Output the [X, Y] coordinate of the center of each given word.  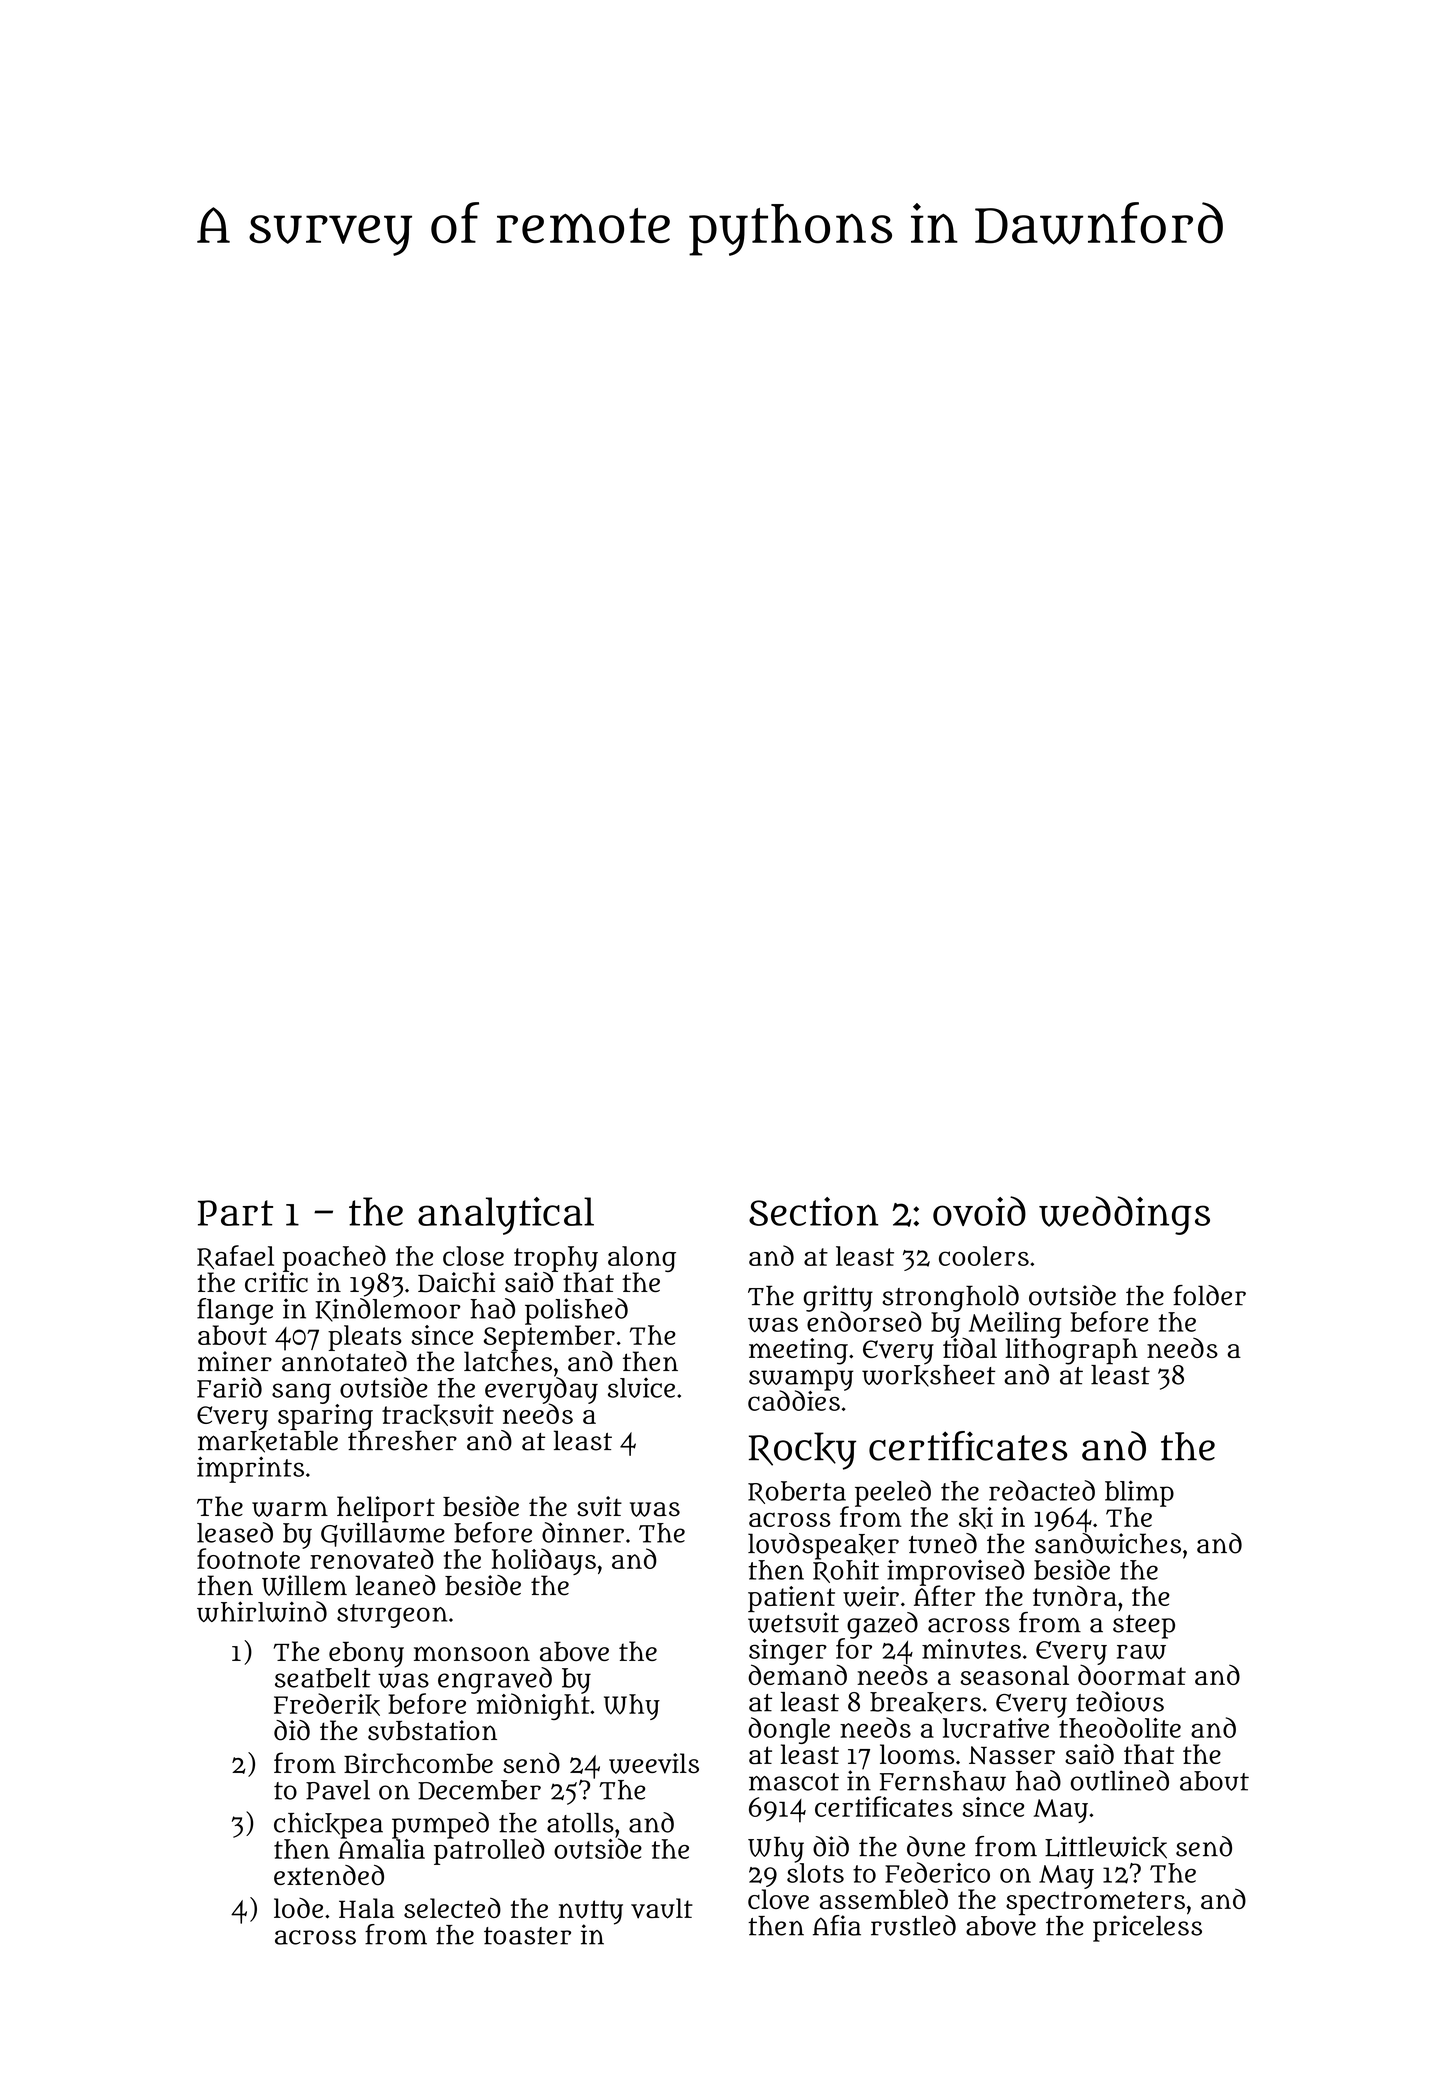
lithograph [1071, 1351]
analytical [506, 1216]
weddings [1124, 1215]
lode [298, 1908]
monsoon [472, 1653]
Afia [837, 1925]
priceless [1147, 1928]
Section [813, 1211]
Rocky [802, 1451]
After [944, 1596]
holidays [544, 1561]
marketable [268, 1442]
